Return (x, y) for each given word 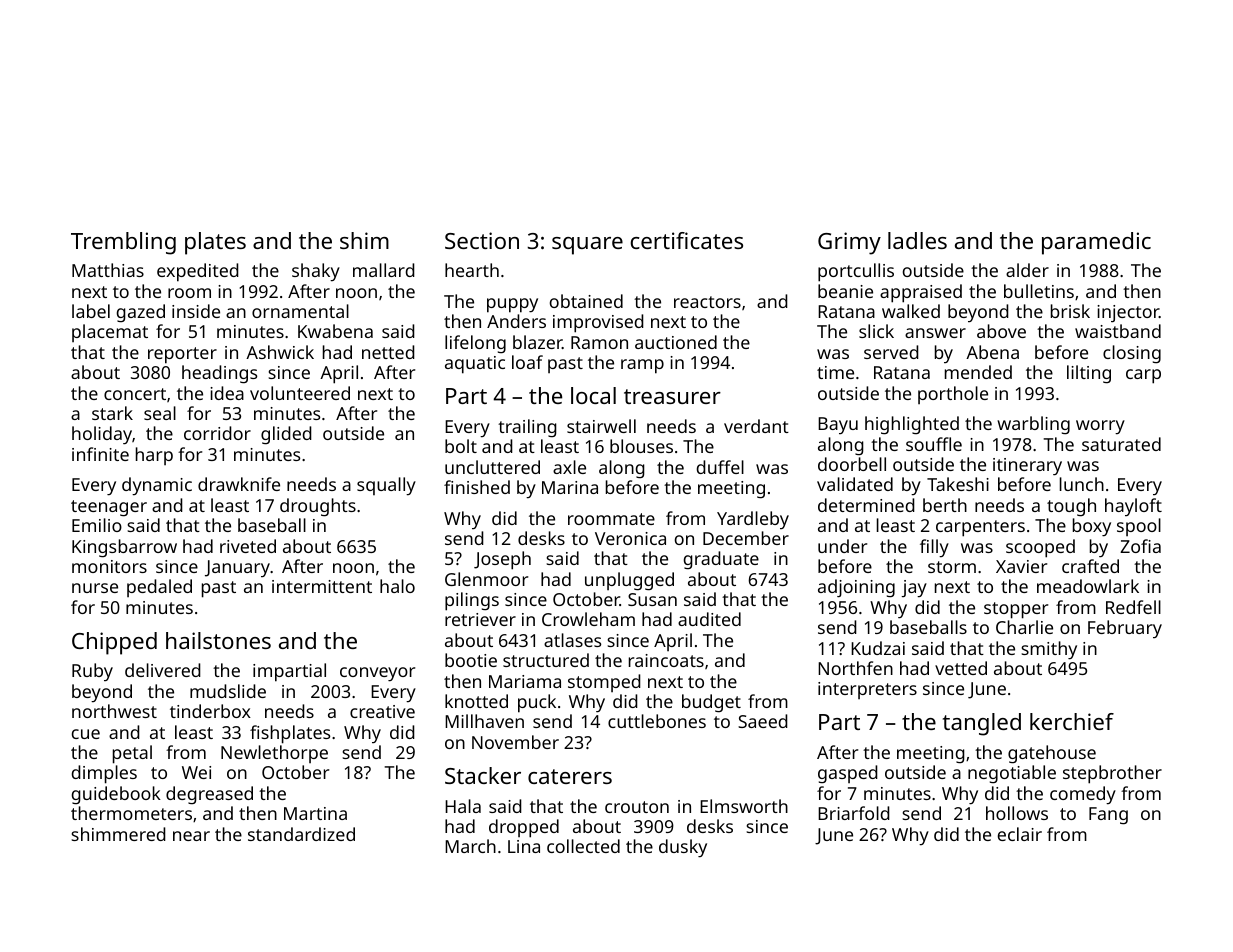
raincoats (666, 660)
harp (154, 456)
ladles (917, 240)
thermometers (131, 813)
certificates (687, 240)
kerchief (1072, 721)
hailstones (218, 640)
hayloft (1133, 507)
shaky (316, 272)
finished (477, 487)
